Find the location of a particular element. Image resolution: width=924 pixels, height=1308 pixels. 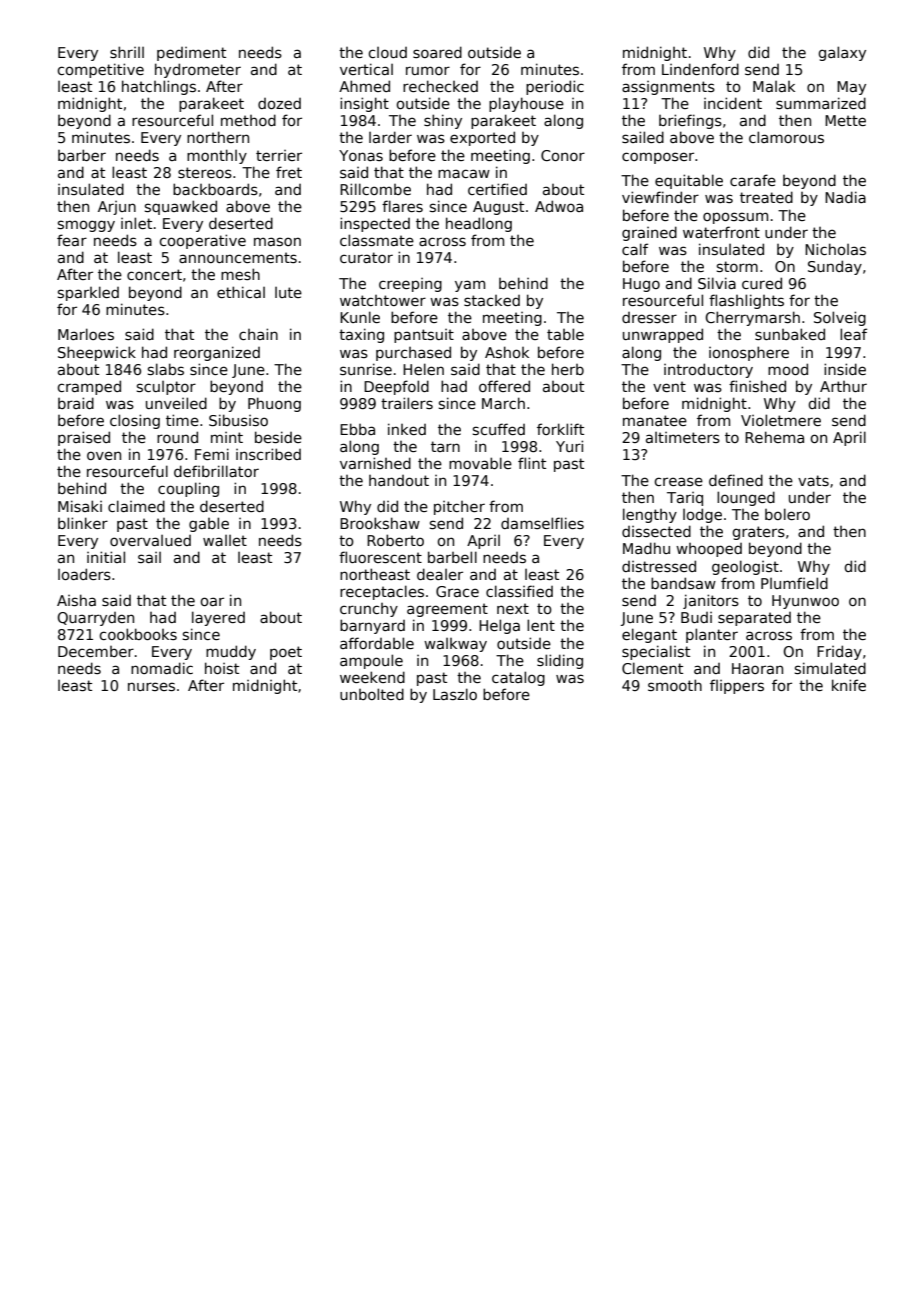

Plumfield is located at coordinates (794, 583).
